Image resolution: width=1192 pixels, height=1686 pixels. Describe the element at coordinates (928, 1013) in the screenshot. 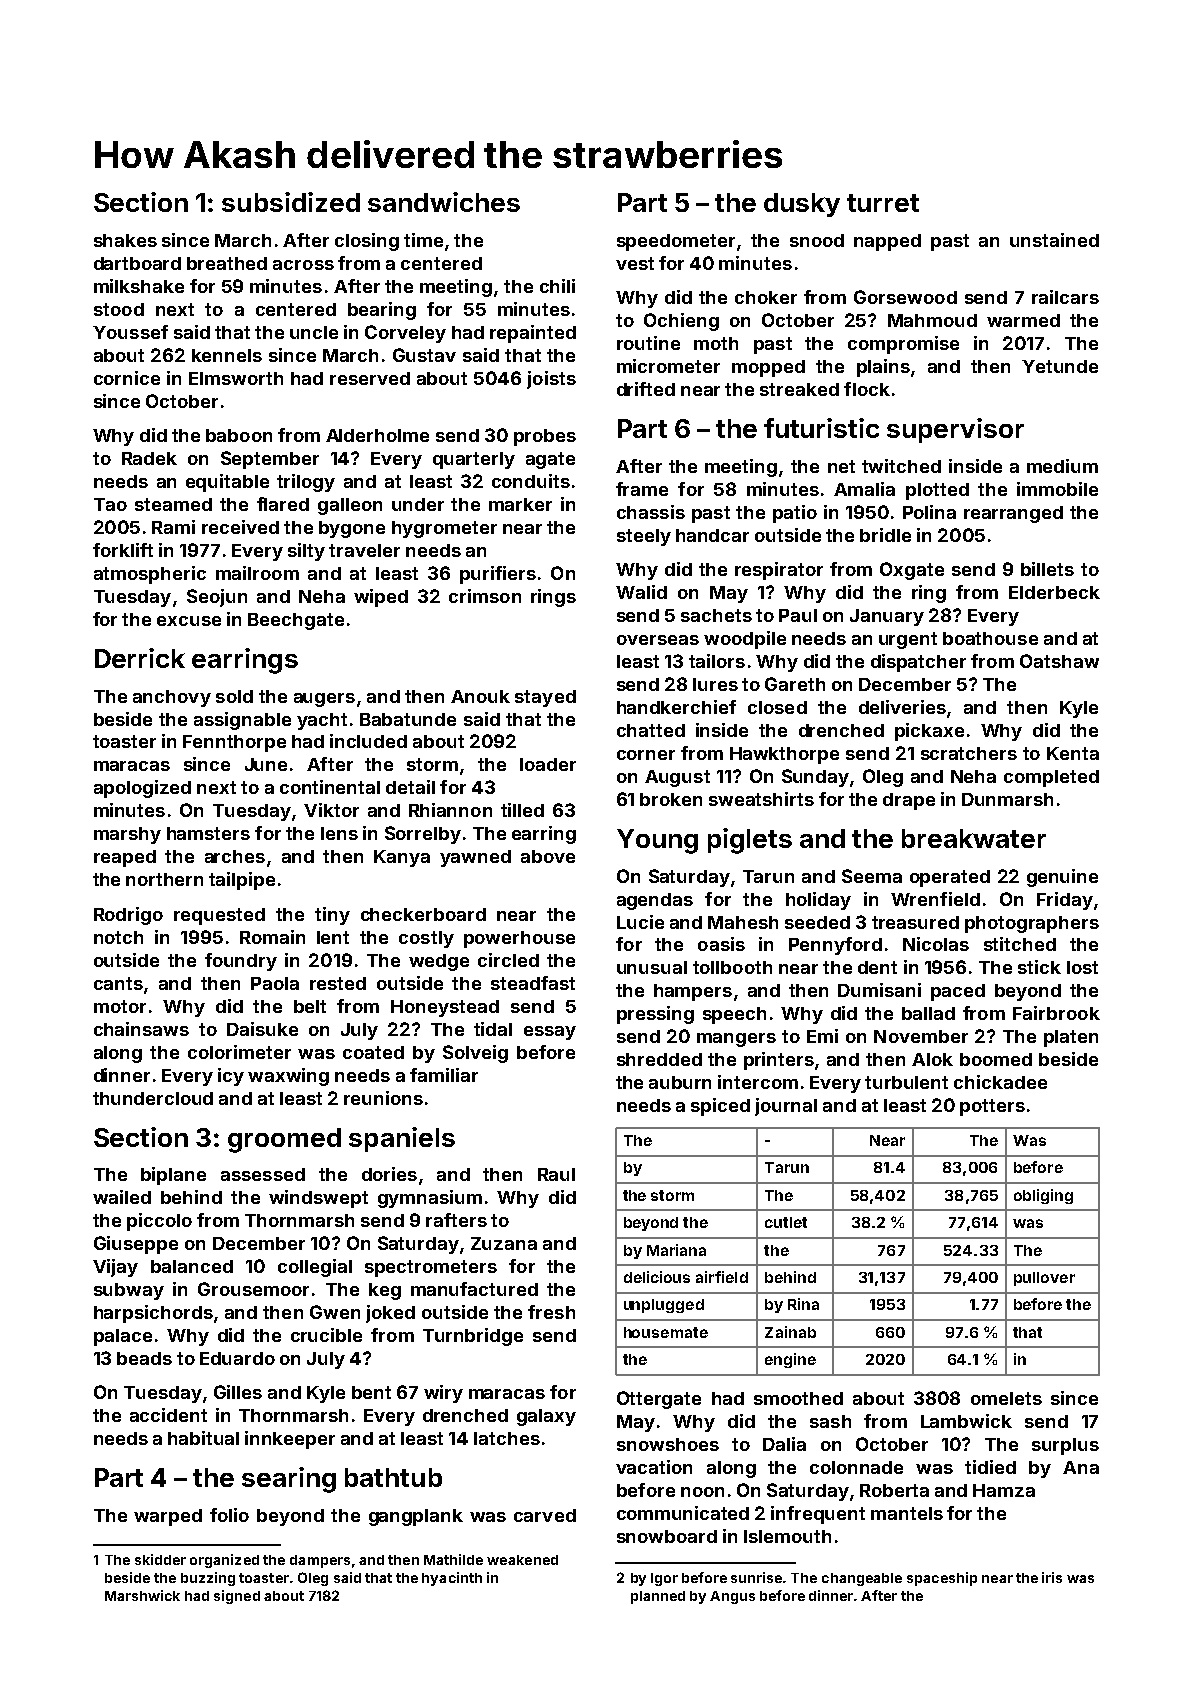

I see `ballad` at that location.
